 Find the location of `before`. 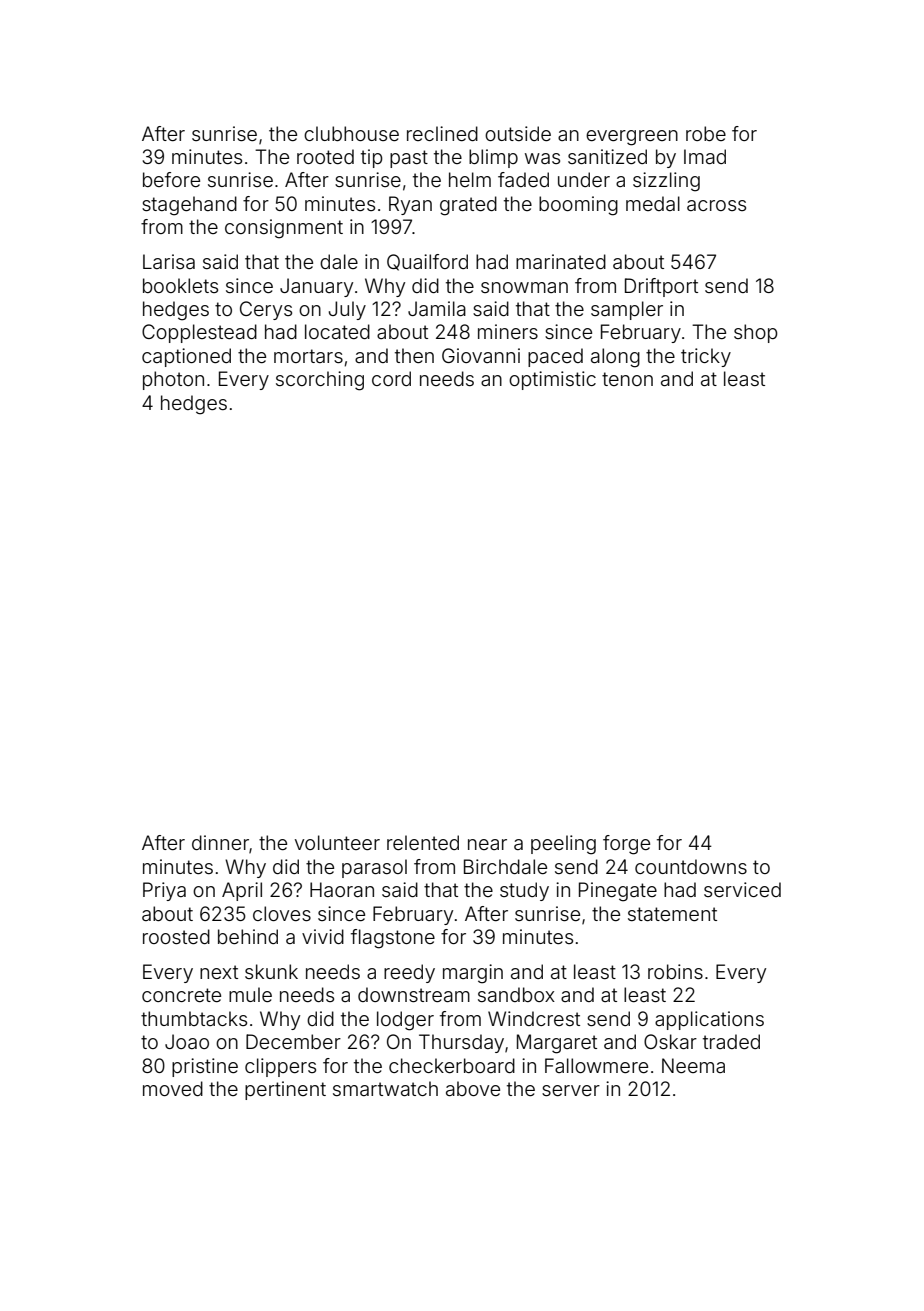

before is located at coordinates (171, 179).
